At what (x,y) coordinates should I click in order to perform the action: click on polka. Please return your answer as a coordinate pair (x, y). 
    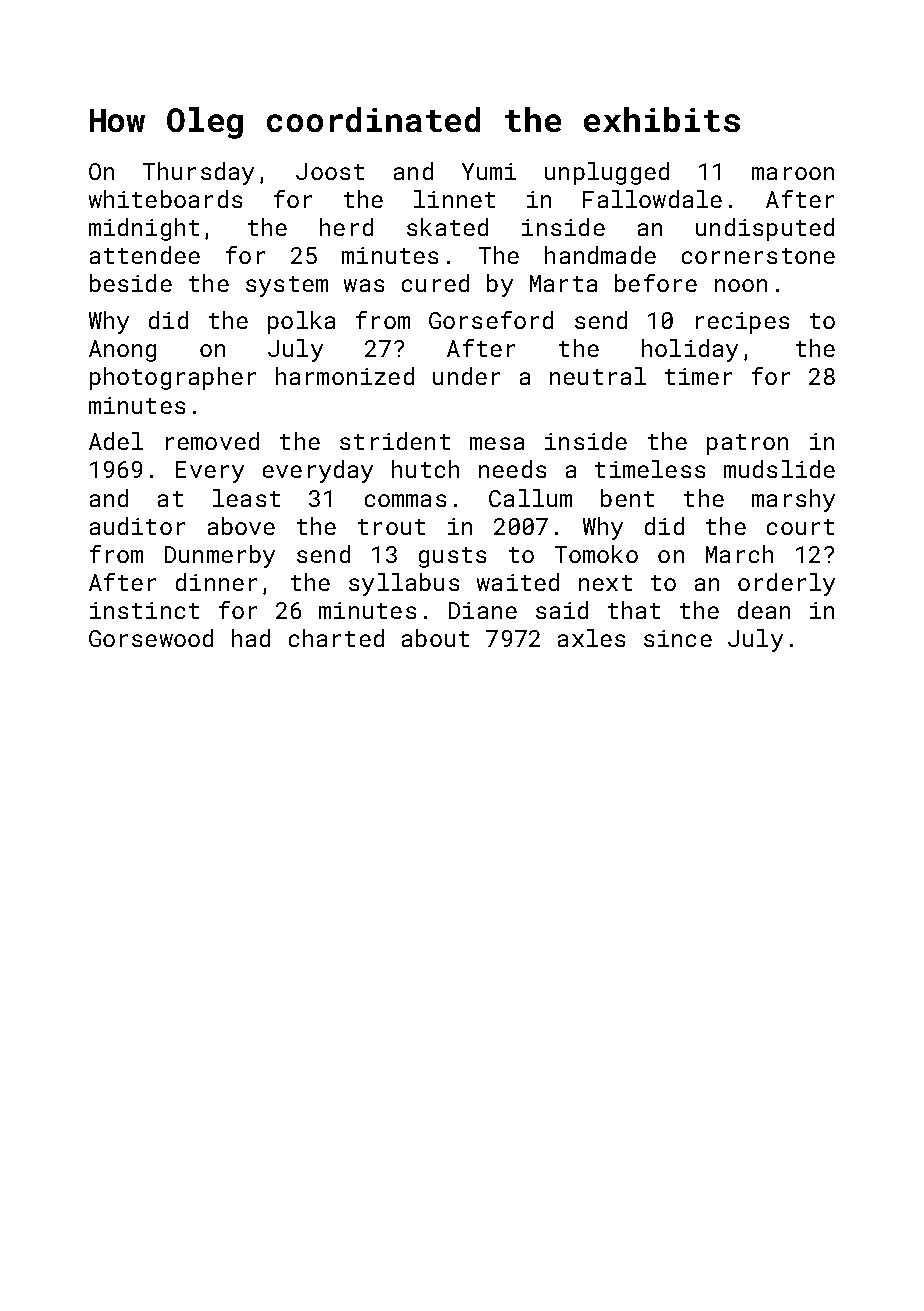
    Looking at the image, I should click on (301, 322).
